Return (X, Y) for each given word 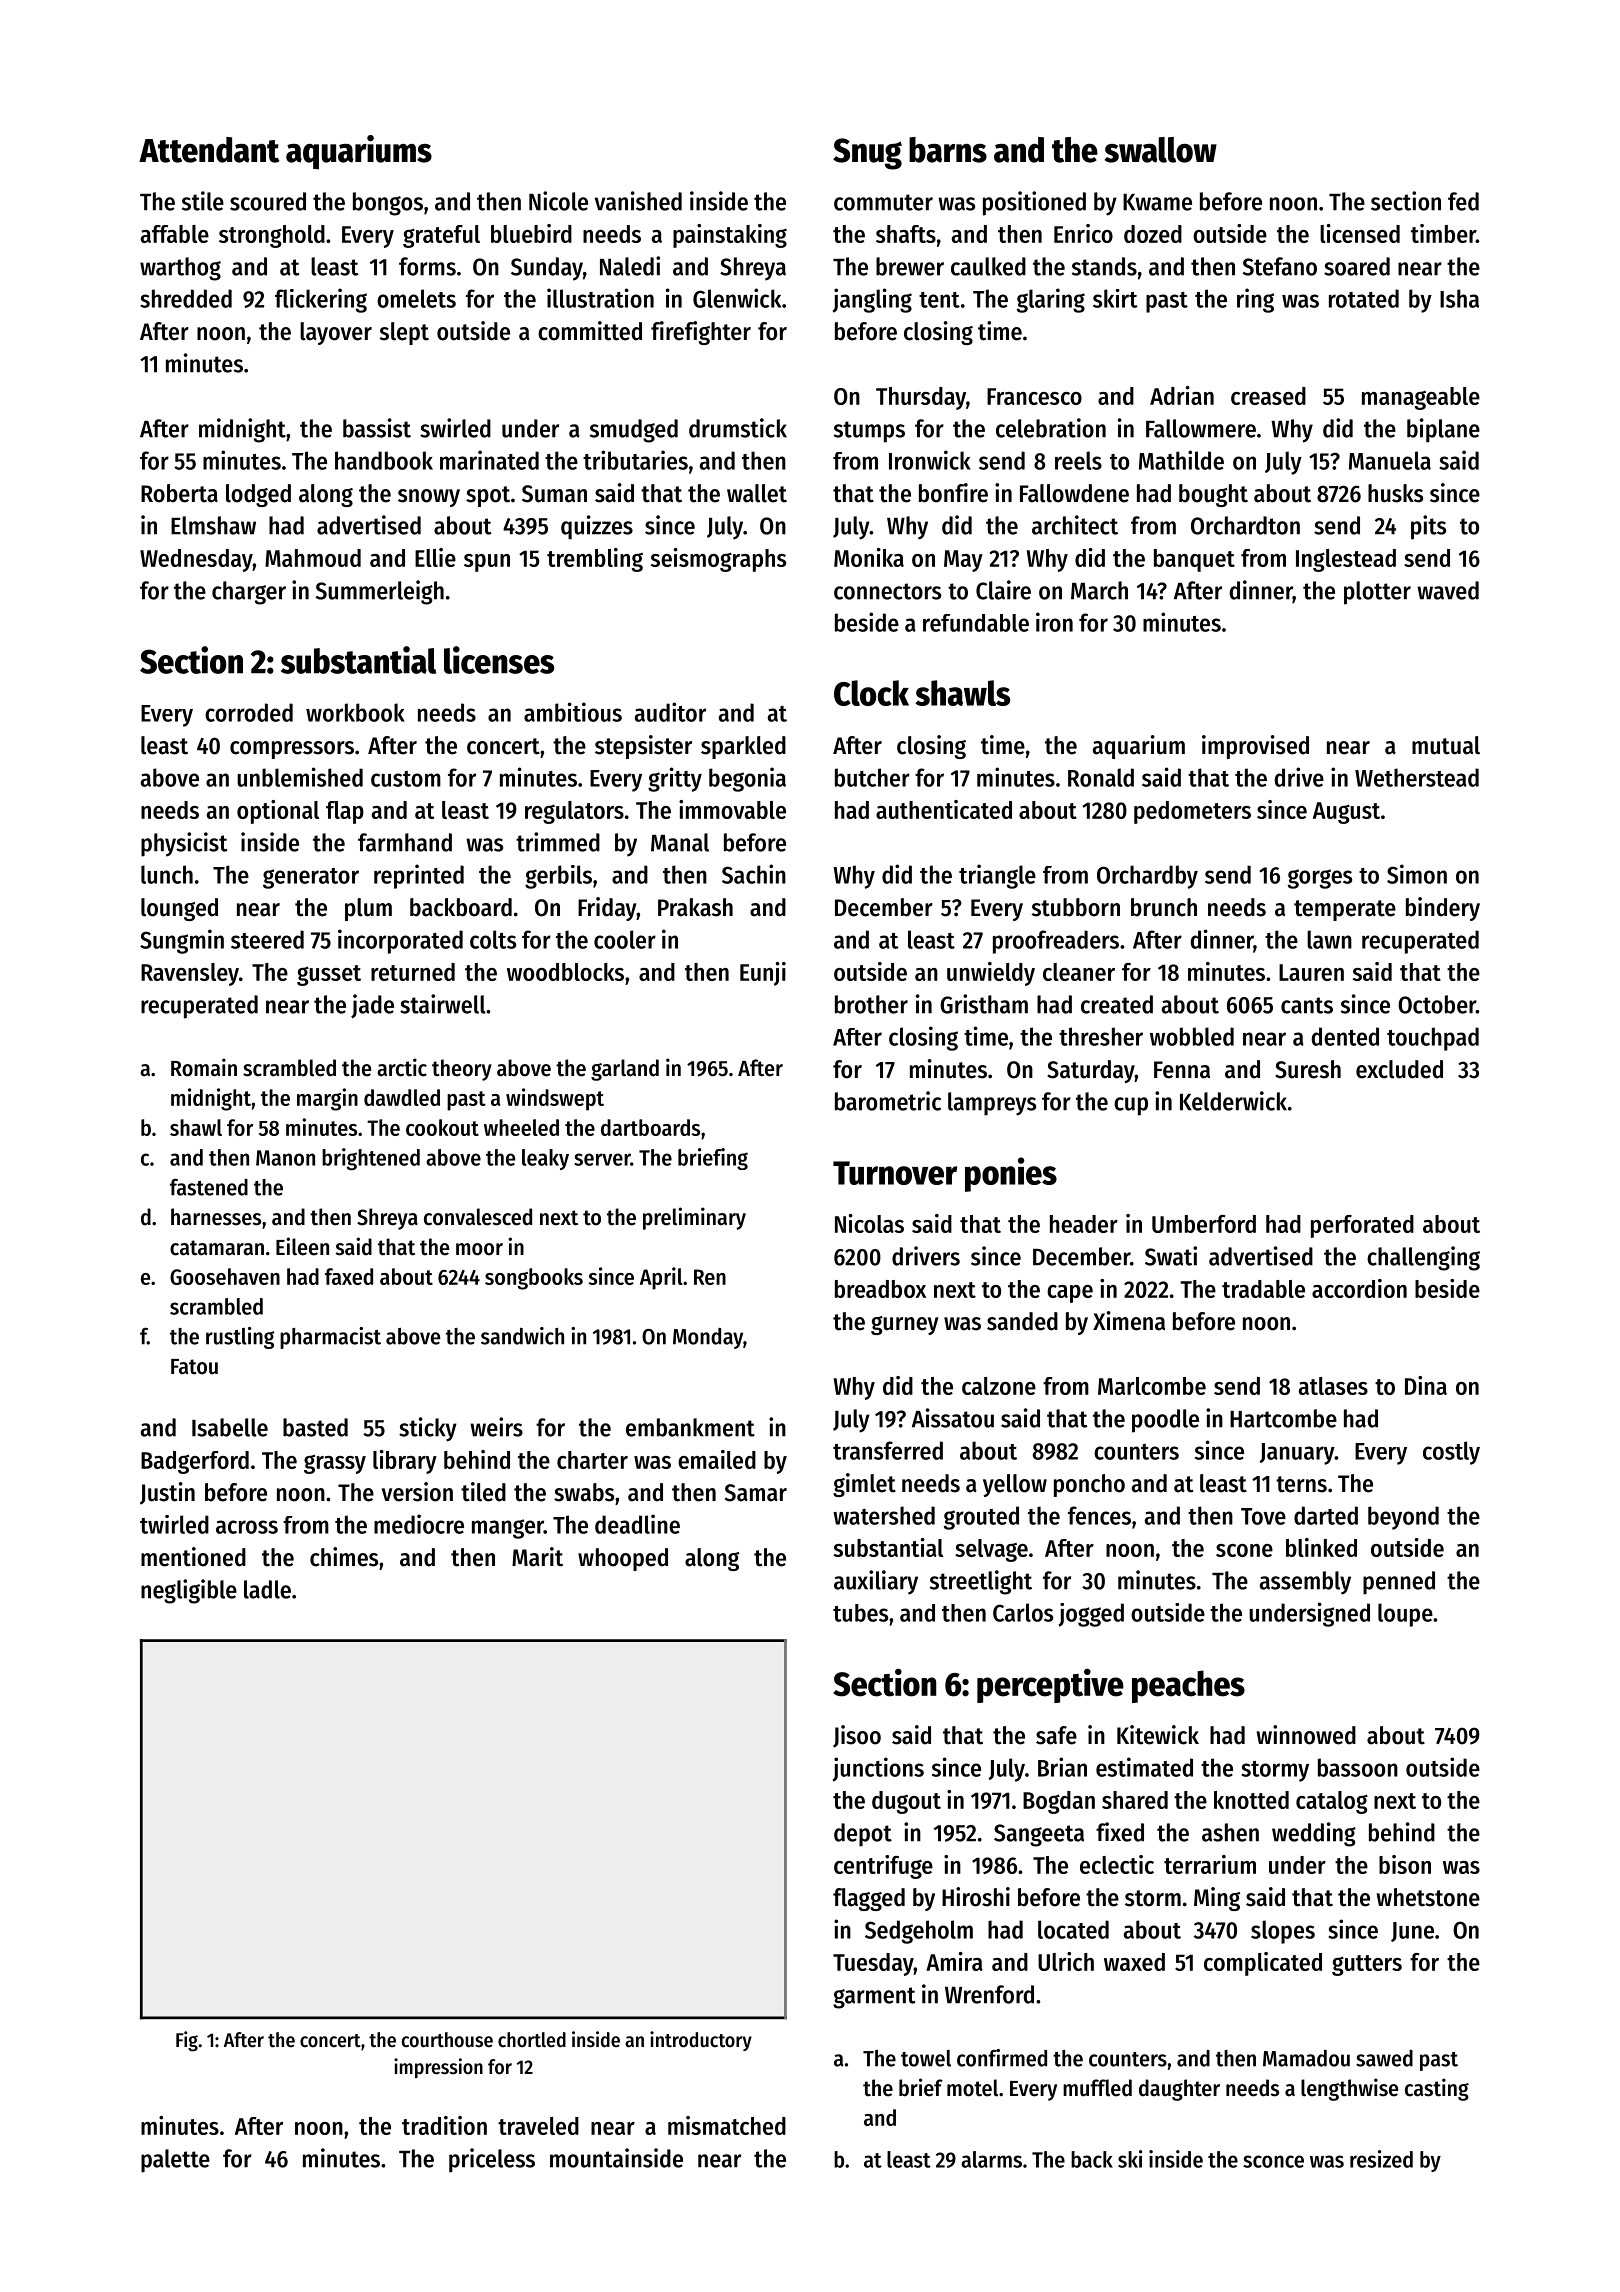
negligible (189, 1591)
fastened (209, 1187)
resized (1381, 2159)
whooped (623, 1559)
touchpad (1433, 1039)
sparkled (743, 747)
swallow (1160, 150)
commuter (883, 202)
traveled (538, 2126)
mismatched (727, 2125)
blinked (1321, 1547)
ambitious (573, 712)
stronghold (272, 236)
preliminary (694, 1218)
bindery (1443, 909)
